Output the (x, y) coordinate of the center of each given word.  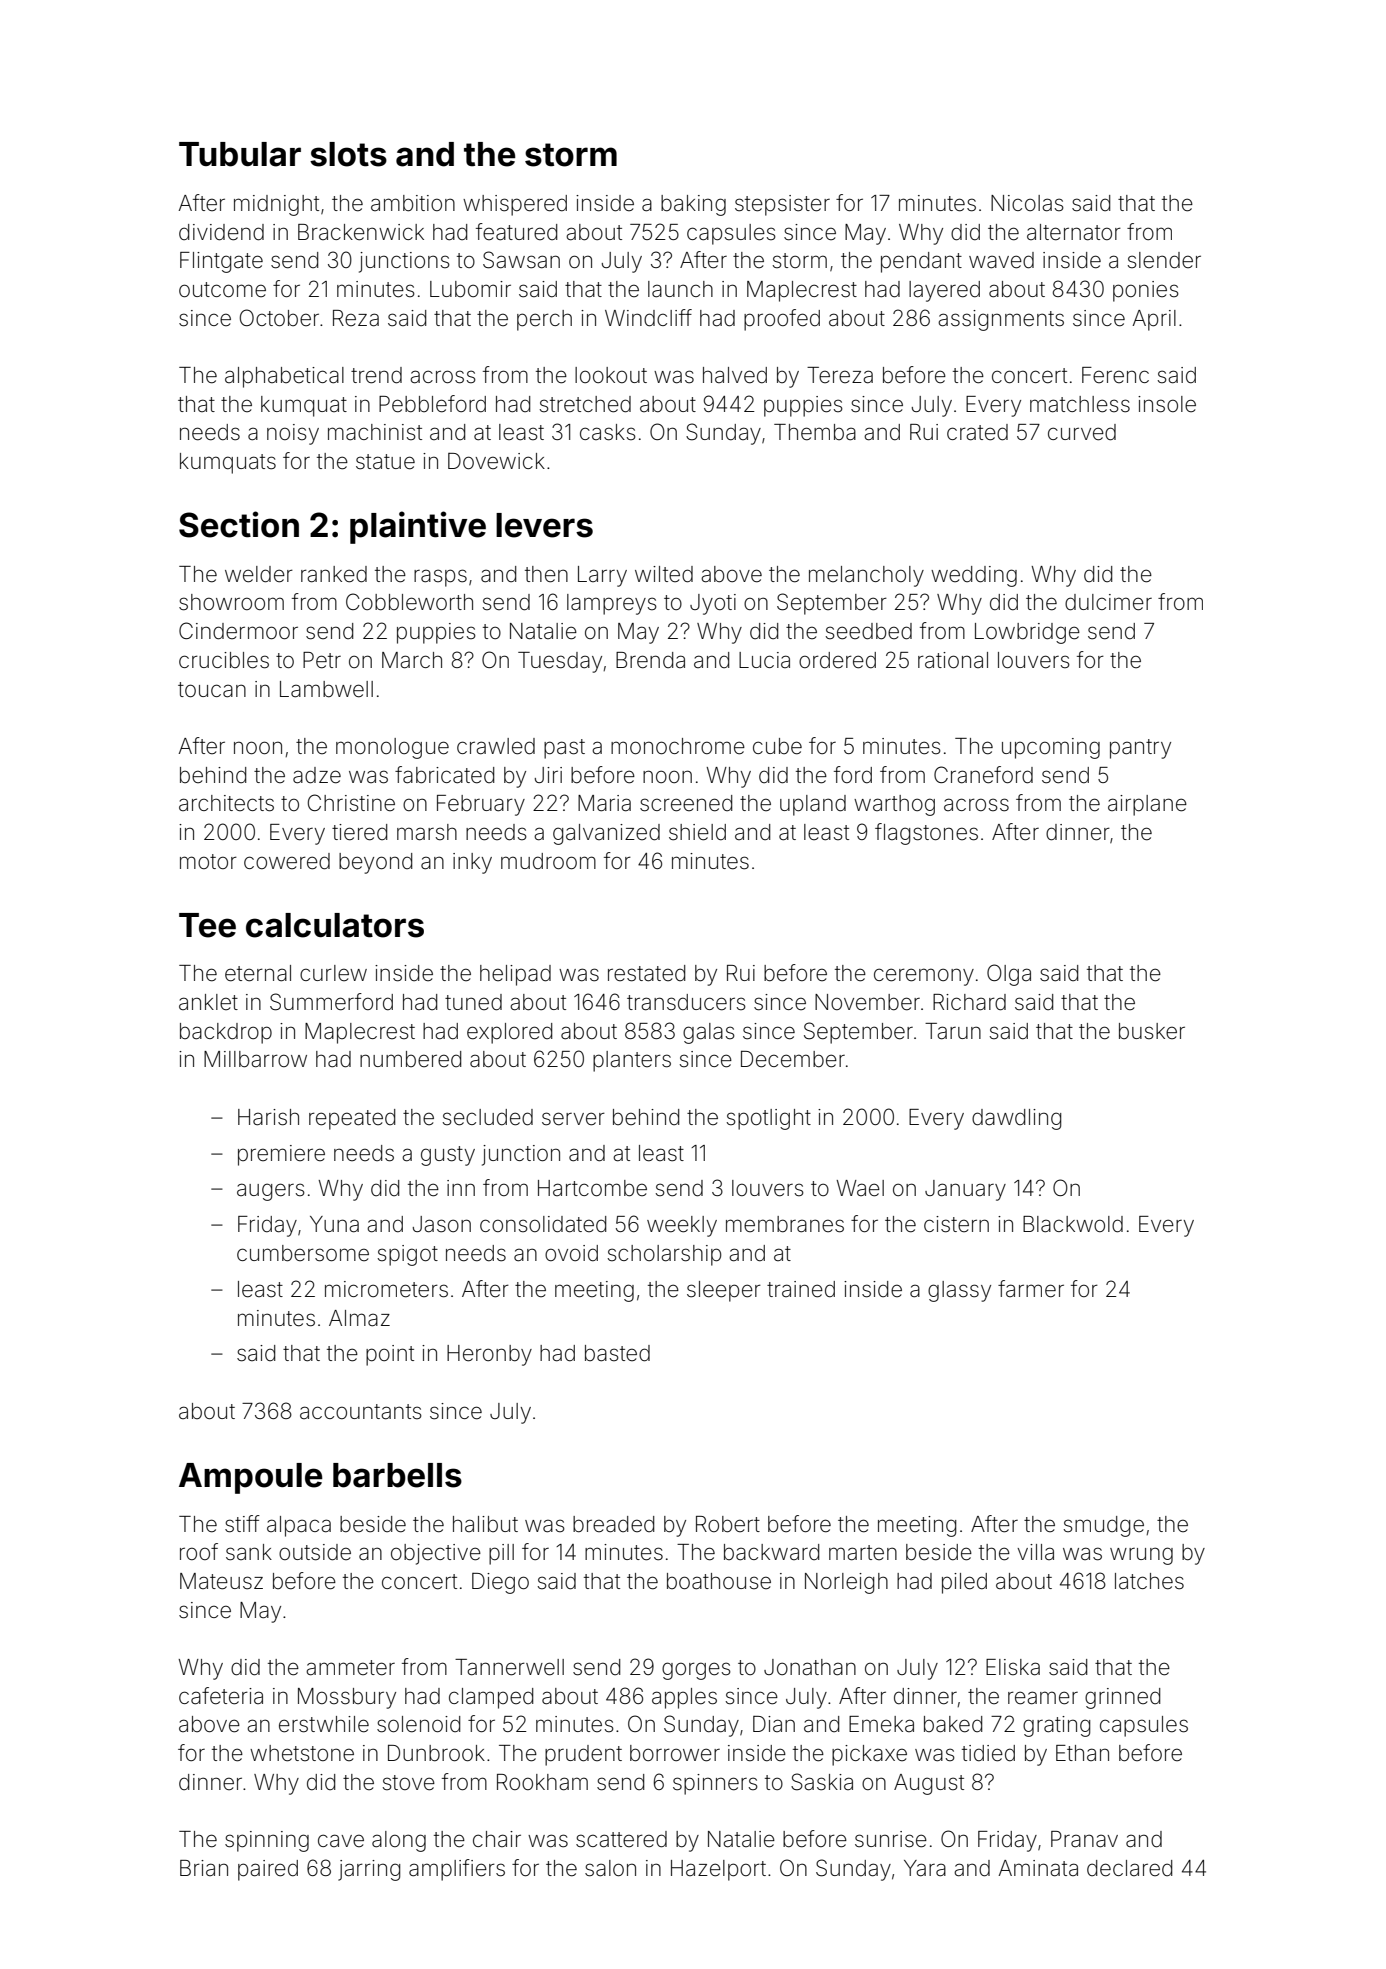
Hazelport (718, 1870)
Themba (815, 432)
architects (226, 803)
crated (977, 432)
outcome (222, 289)
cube (777, 746)
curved (1082, 432)
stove (409, 1783)
